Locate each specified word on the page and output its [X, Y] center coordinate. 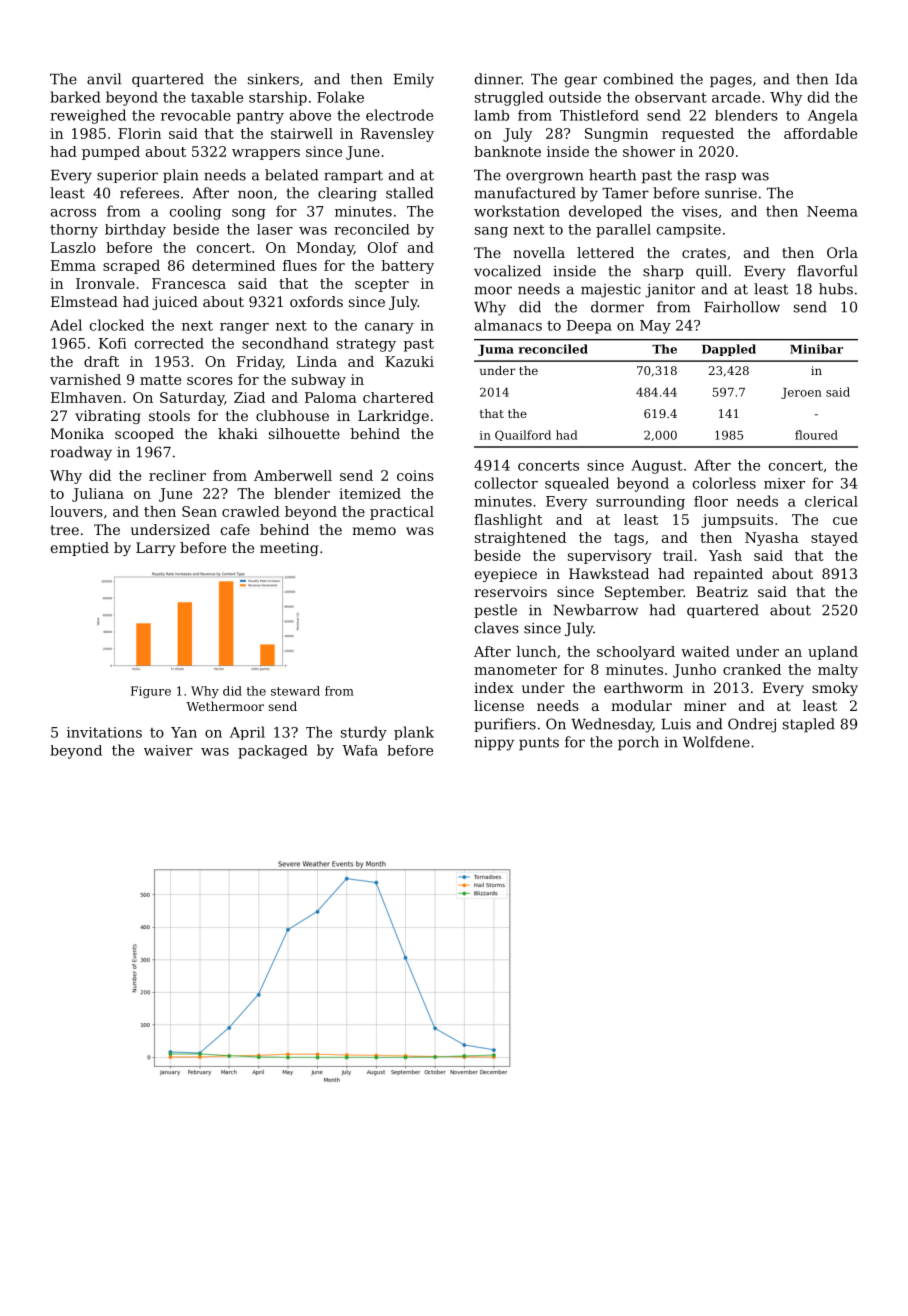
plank [414, 733]
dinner [498, 79]
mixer [784, 483]
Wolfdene [716, 742]
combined [639, 79]
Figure [151, 692]
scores [210, 381]
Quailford [523, 435]
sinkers [273, 79]
